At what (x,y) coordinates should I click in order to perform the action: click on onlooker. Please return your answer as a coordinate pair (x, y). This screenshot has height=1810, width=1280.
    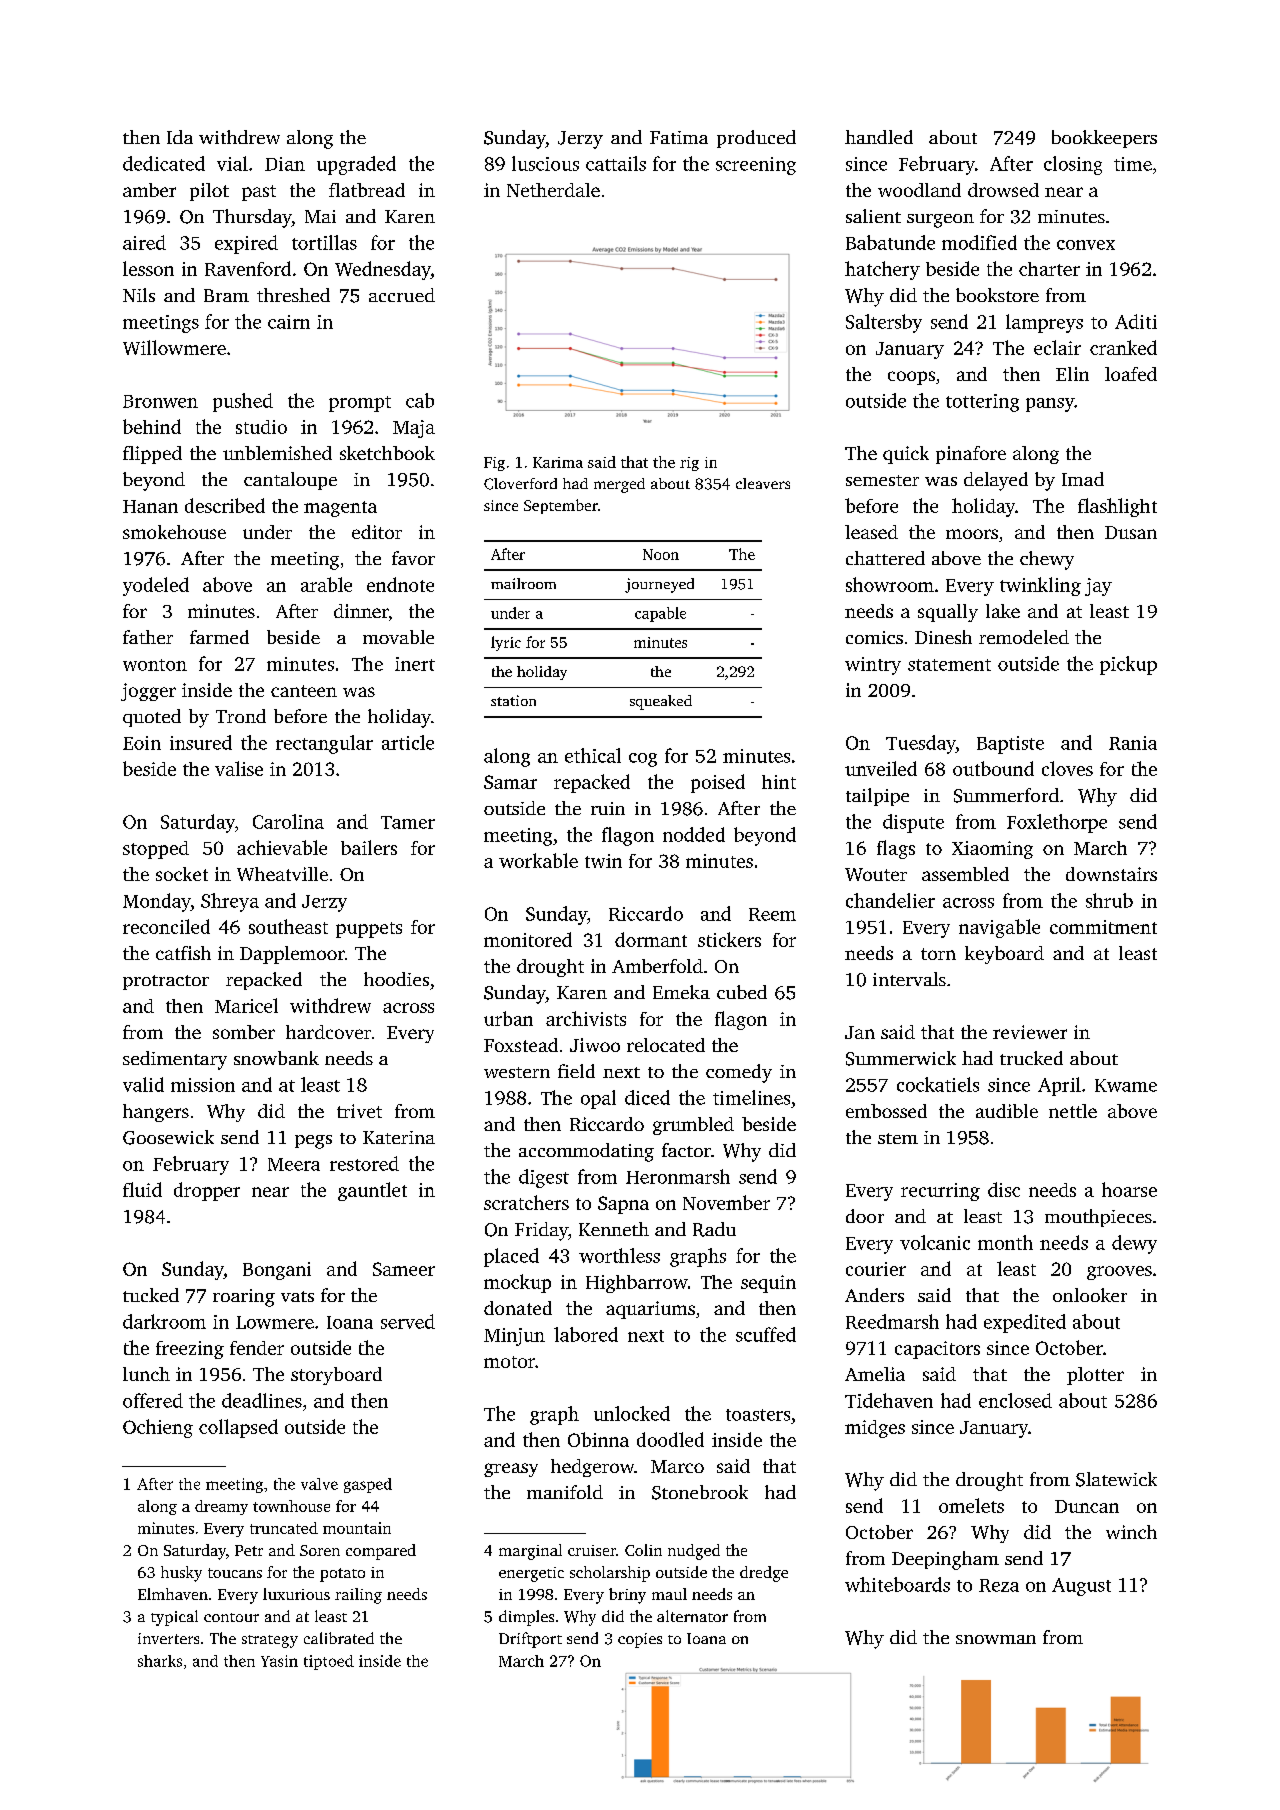
    Looking at the image, I should click on (1090, 1295).
